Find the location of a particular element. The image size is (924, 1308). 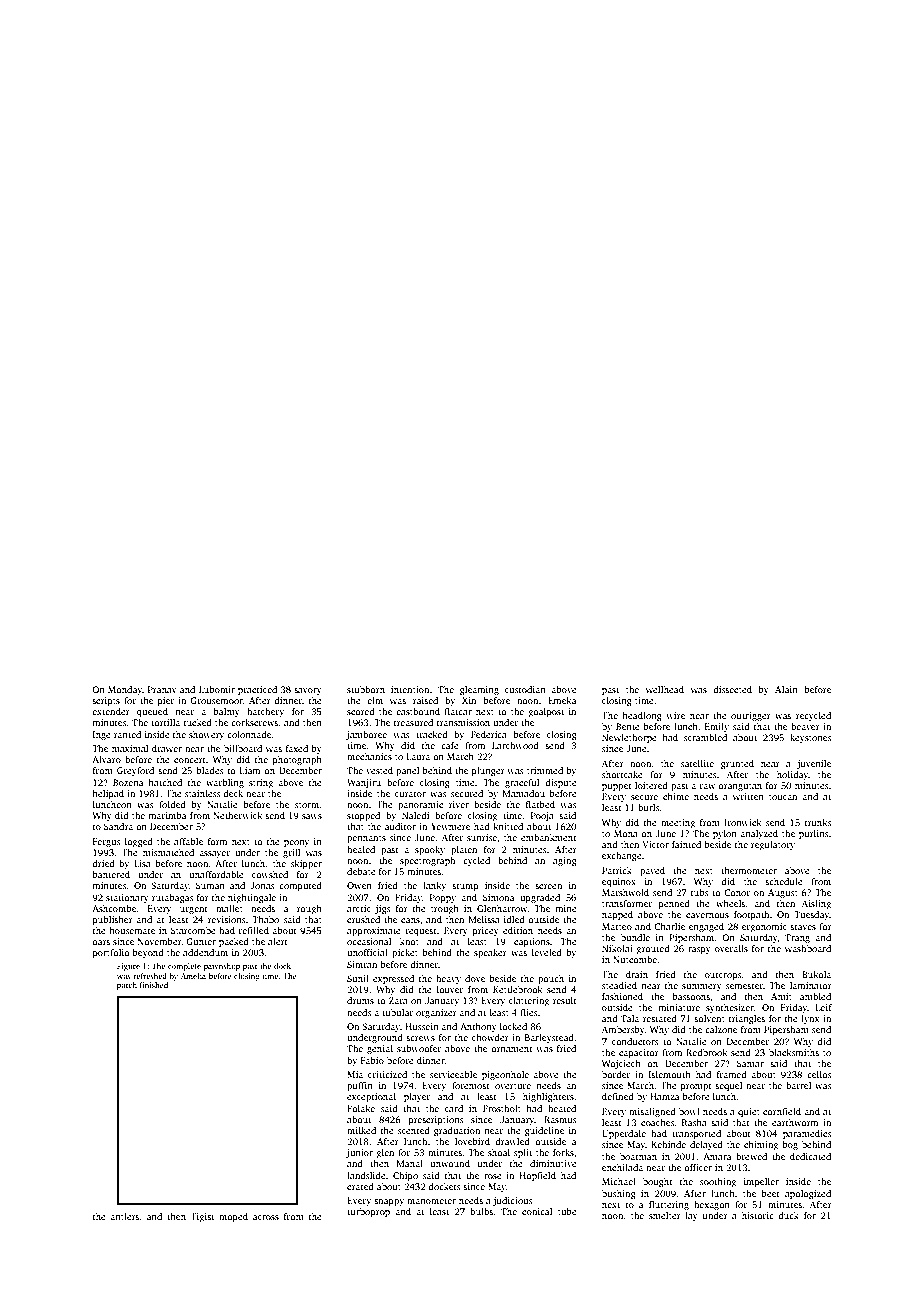

turboprop is located at coordinates (368, 1212).
